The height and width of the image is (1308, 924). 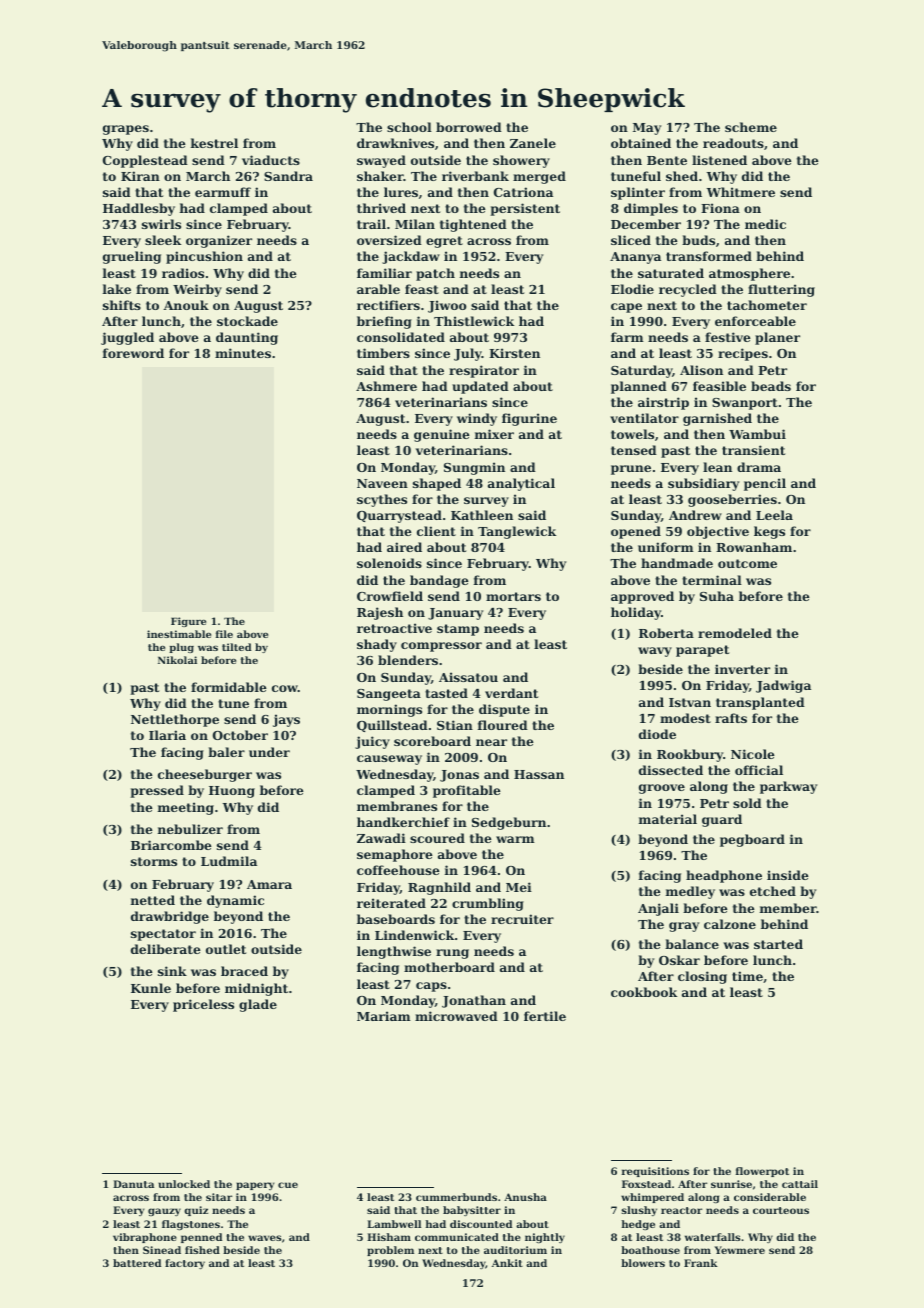 I want to click on waves, so click(x=265, y=1238).
